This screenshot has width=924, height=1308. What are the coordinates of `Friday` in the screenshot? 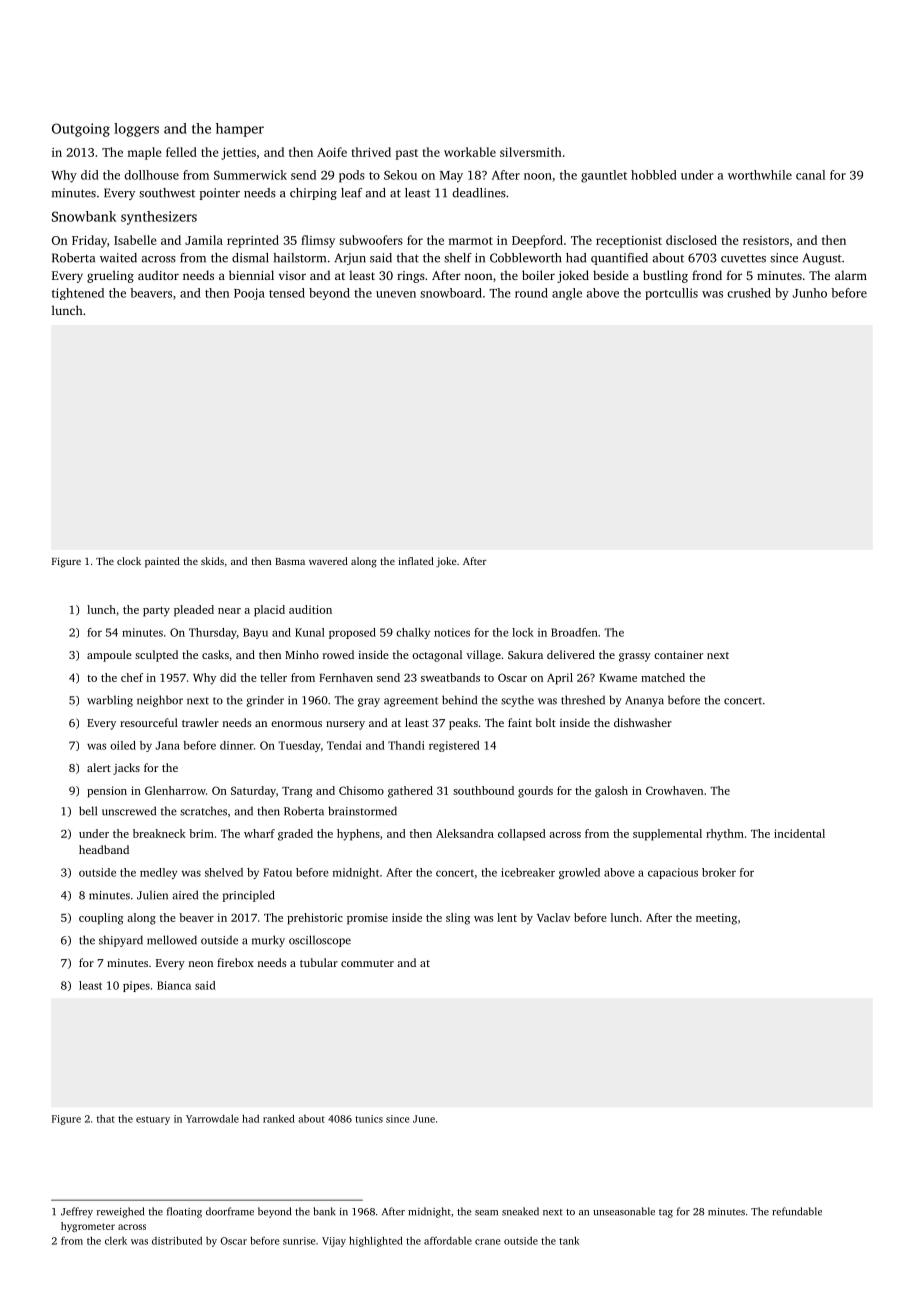 It's located at (89, 241).
